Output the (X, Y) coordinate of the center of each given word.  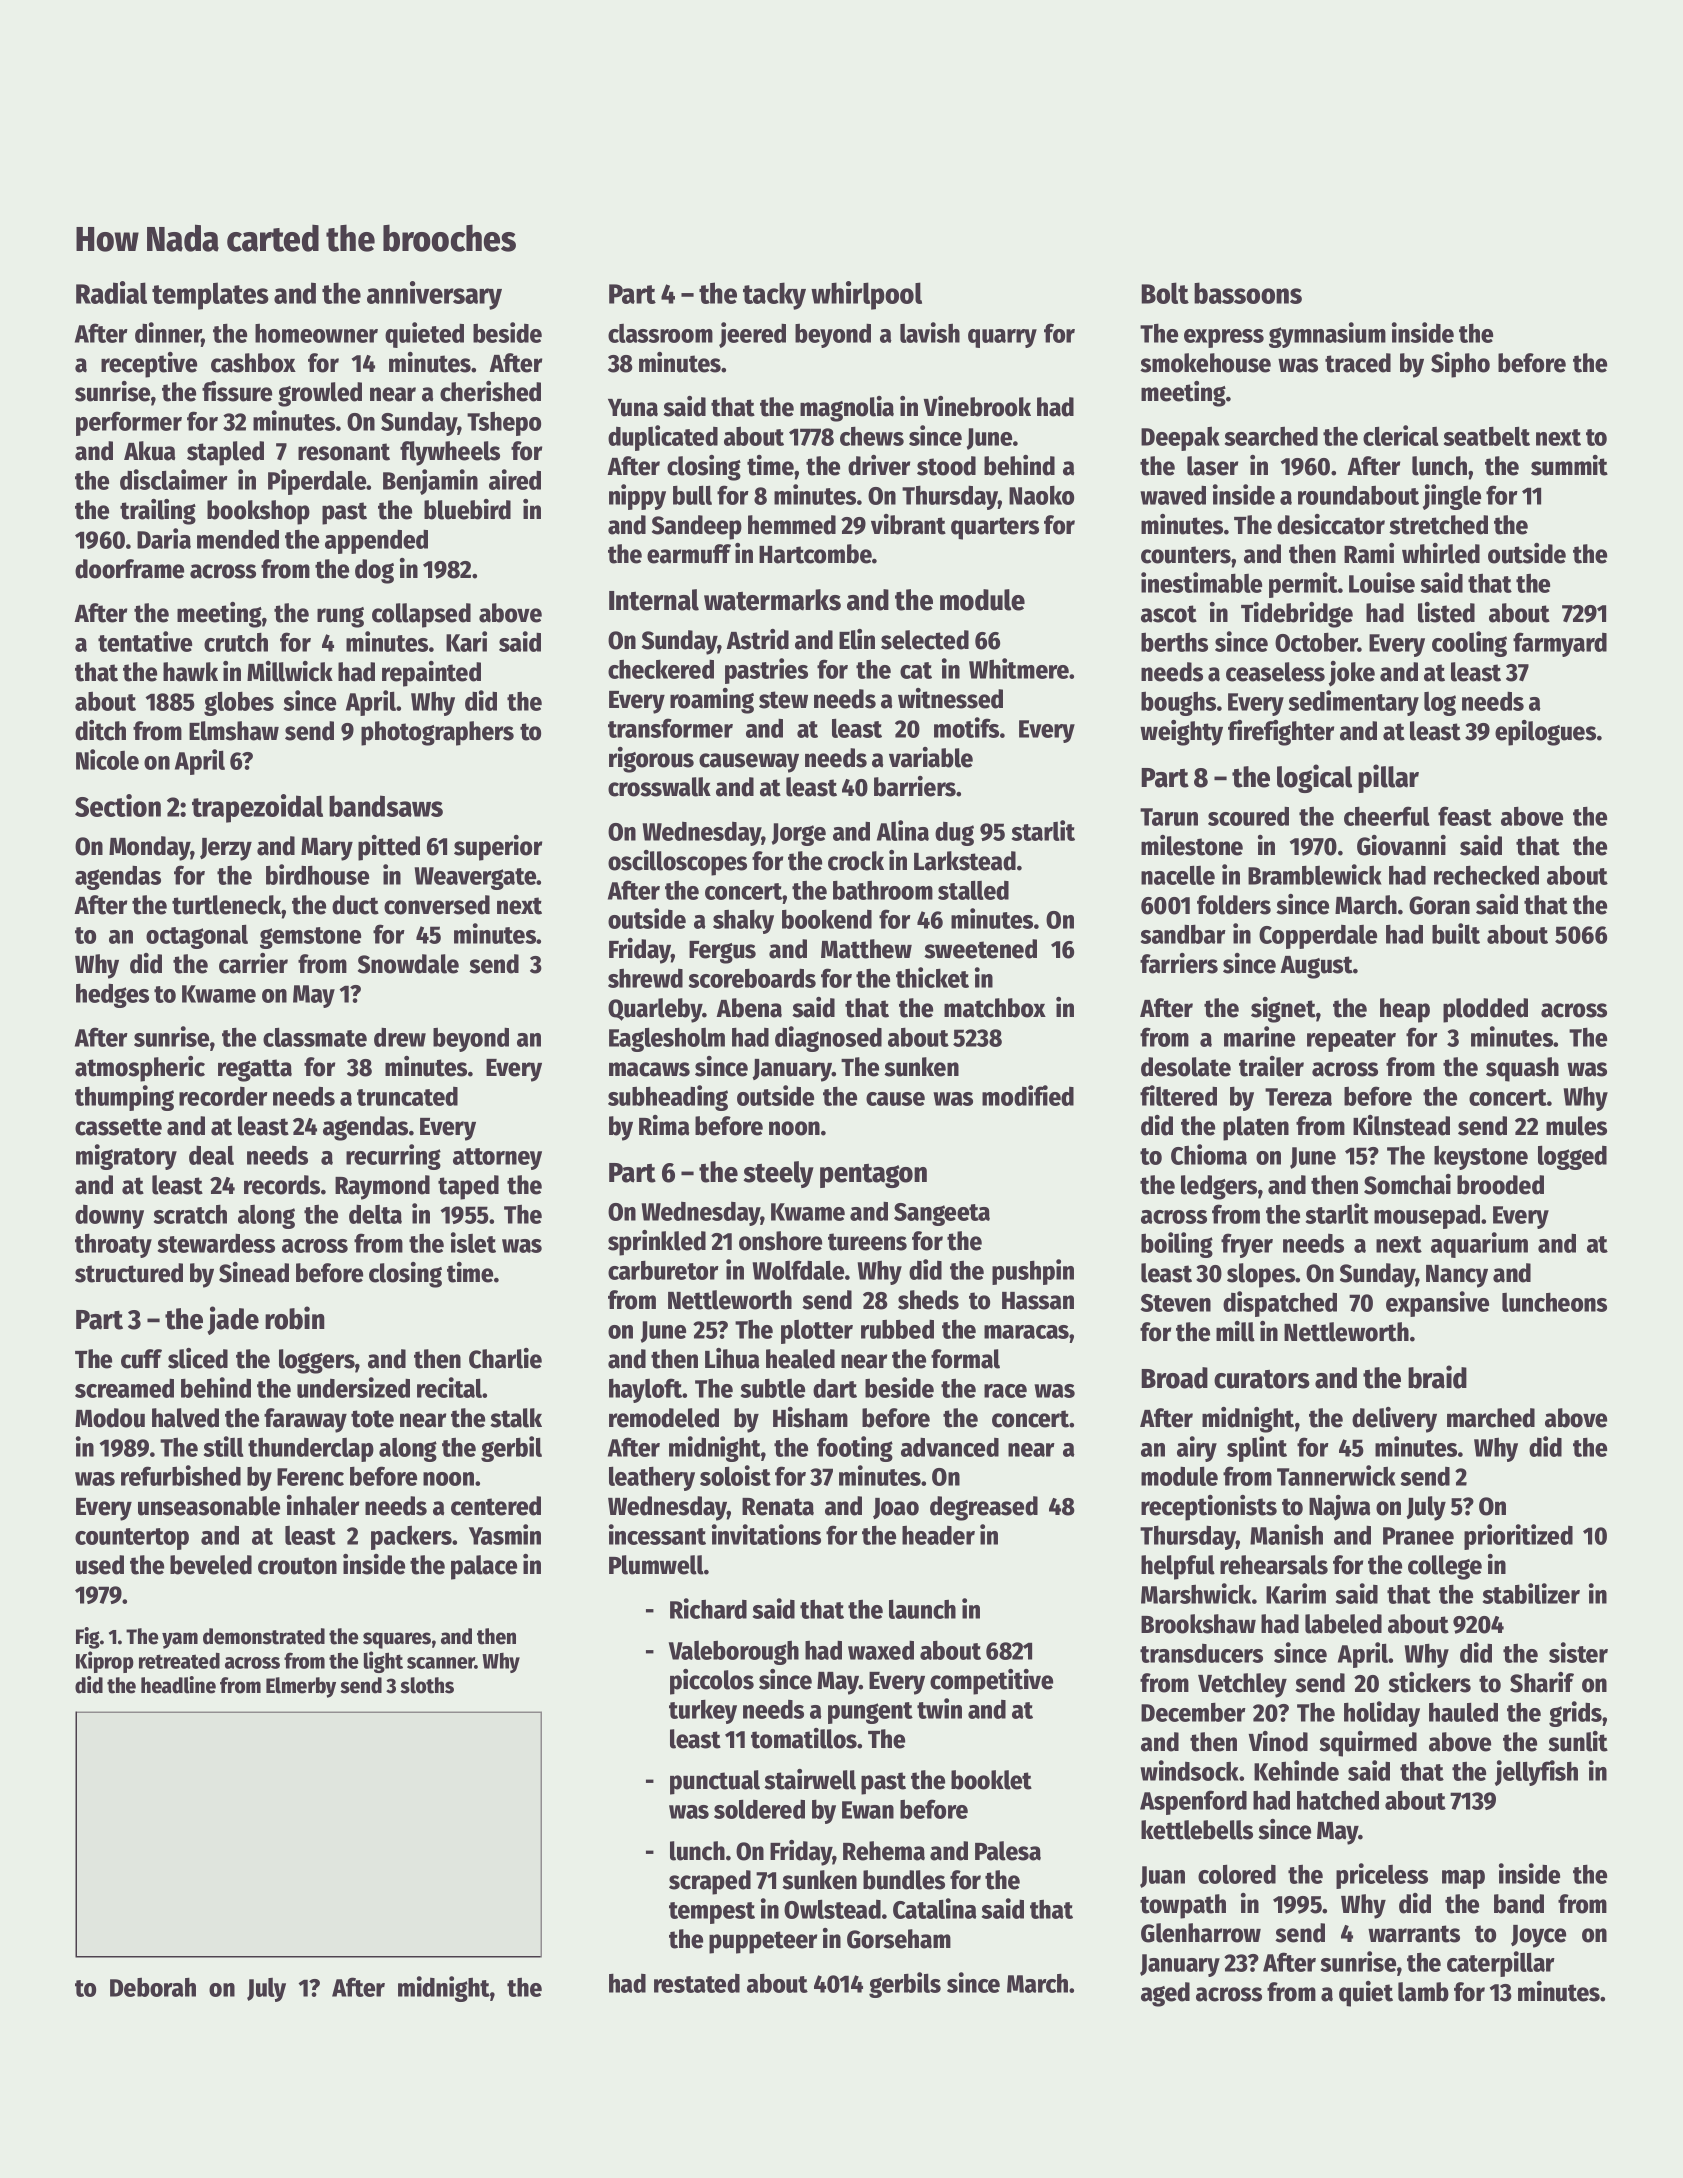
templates (210, 296)
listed (1446, 612)
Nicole (107, 759)
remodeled (664, 1418)
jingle (1452, 497)
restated (697, 1983)
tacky (774, 296)
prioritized (1518, 1537)
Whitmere (1019, 668)
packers (411, 1537)
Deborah (153, 1987)
